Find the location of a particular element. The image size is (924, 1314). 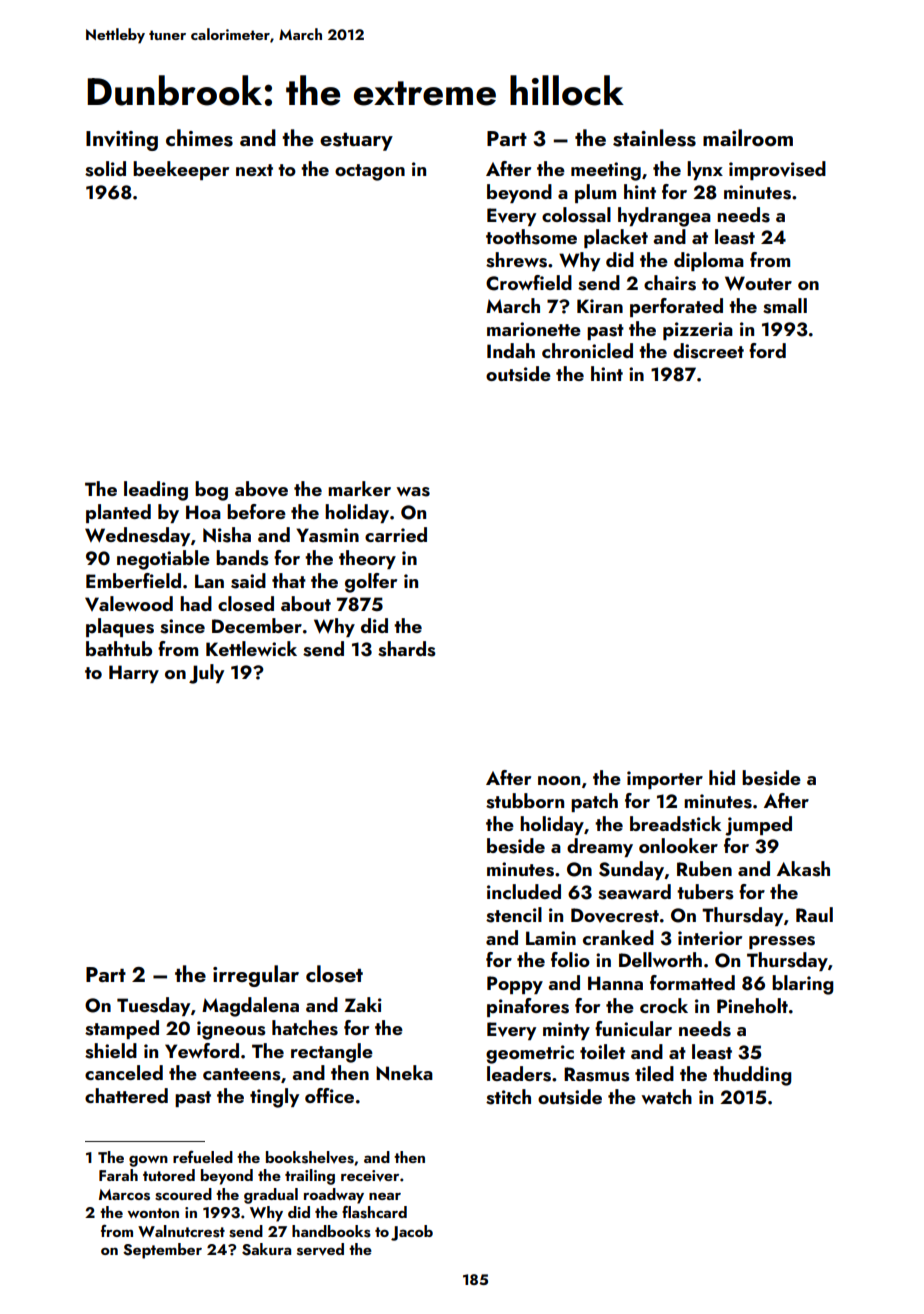

Tuesday is located at coordinates (153, 1006).
